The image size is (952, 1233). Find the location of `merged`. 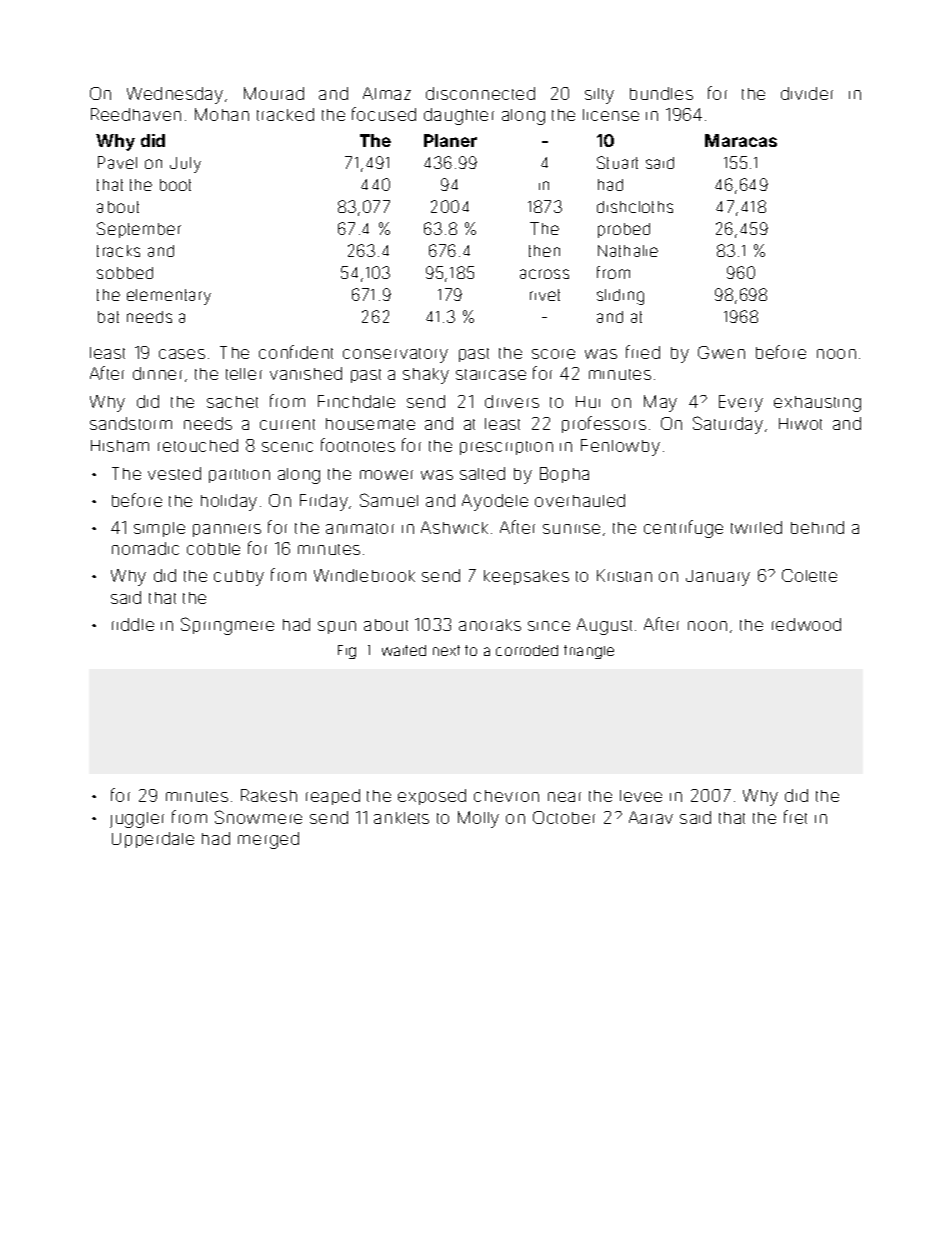

merged is located at coordinates (268, 840).
